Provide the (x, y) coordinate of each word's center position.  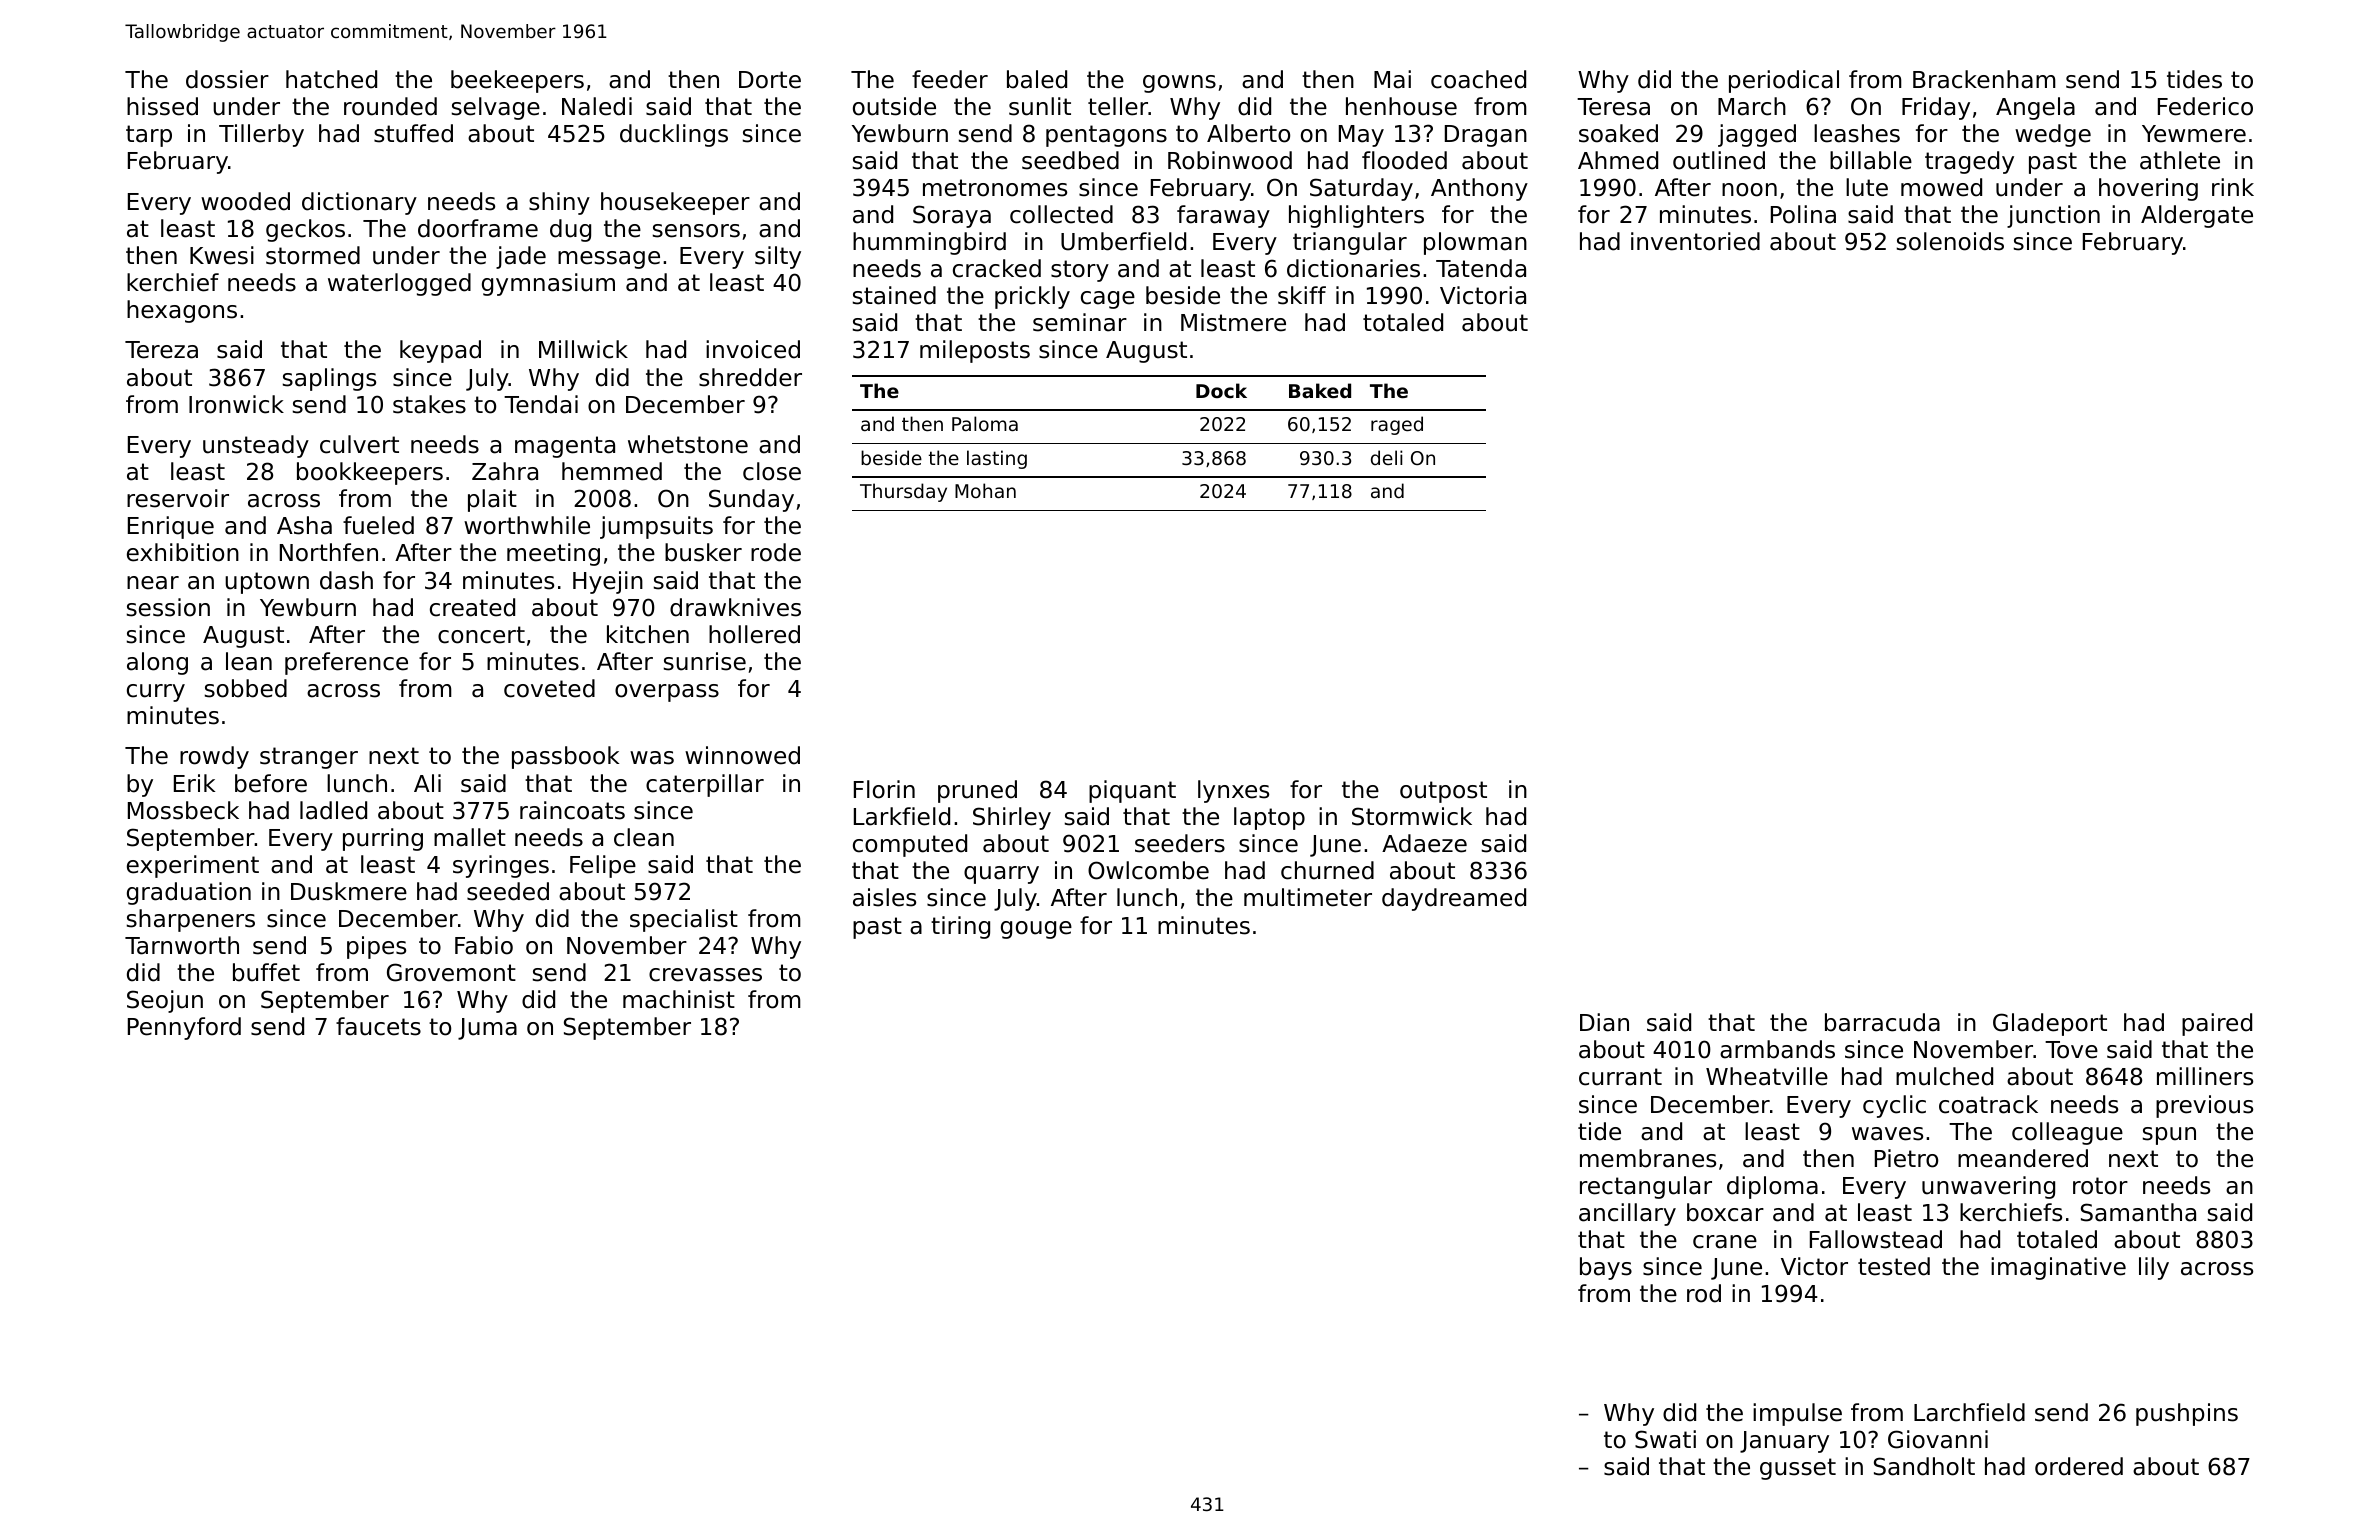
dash (346, 580)
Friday (1936, 108)
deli (1386, 457)
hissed (162, 106)
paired (2217, 1024)
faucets (378, 1026)
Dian (1604, 1022)
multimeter (1308, 897)
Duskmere (349, 891)
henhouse (1401, 106)
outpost (1443, 792)
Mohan (985, 490)
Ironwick (236, 404)
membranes (1648, 1158)
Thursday (903, 492)
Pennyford (184, 1028)
